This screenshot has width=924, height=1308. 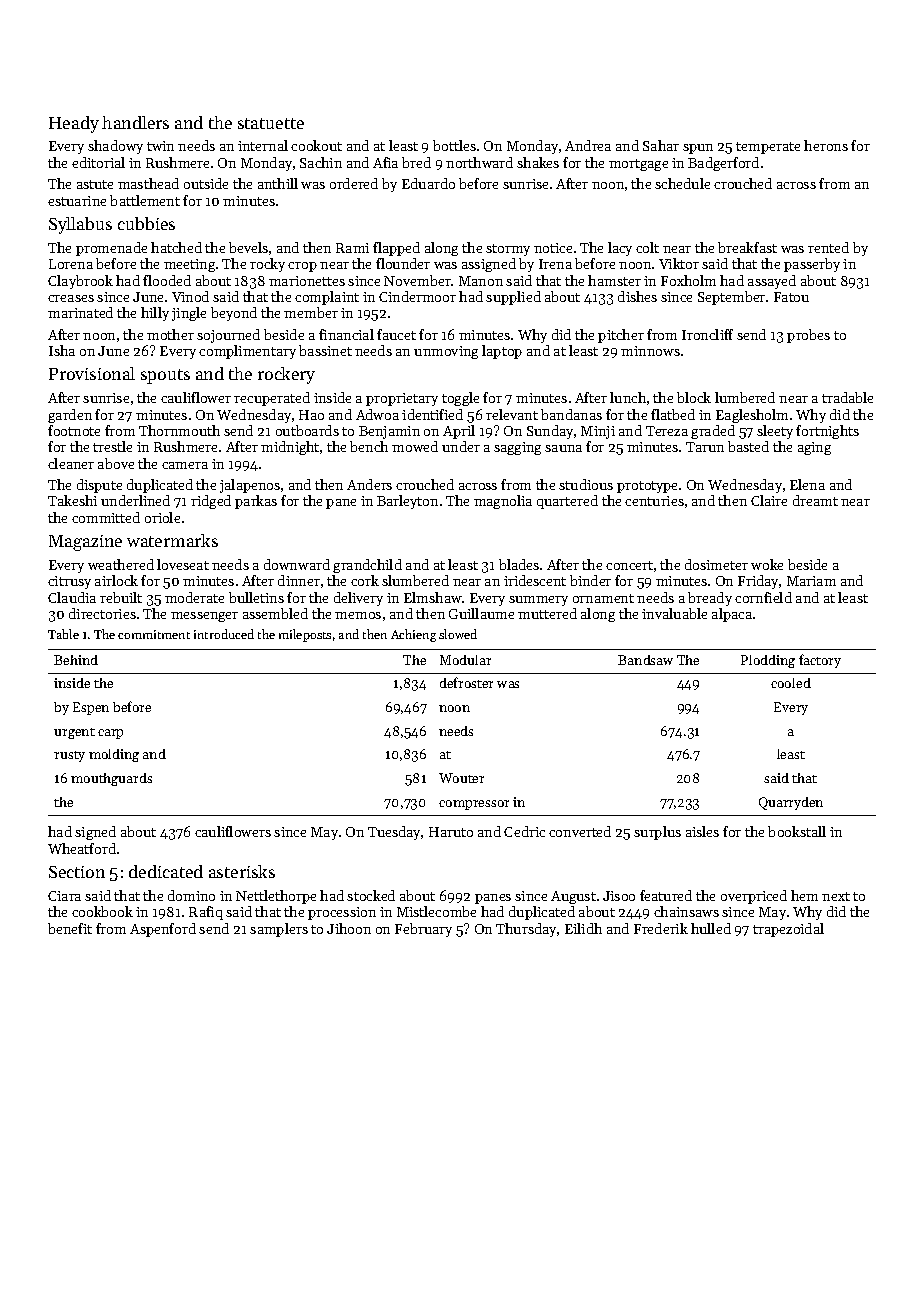 What do you see at coordinates (826, 145) in the screenshot?
I see `herons` at bounding box center [826, 145].
